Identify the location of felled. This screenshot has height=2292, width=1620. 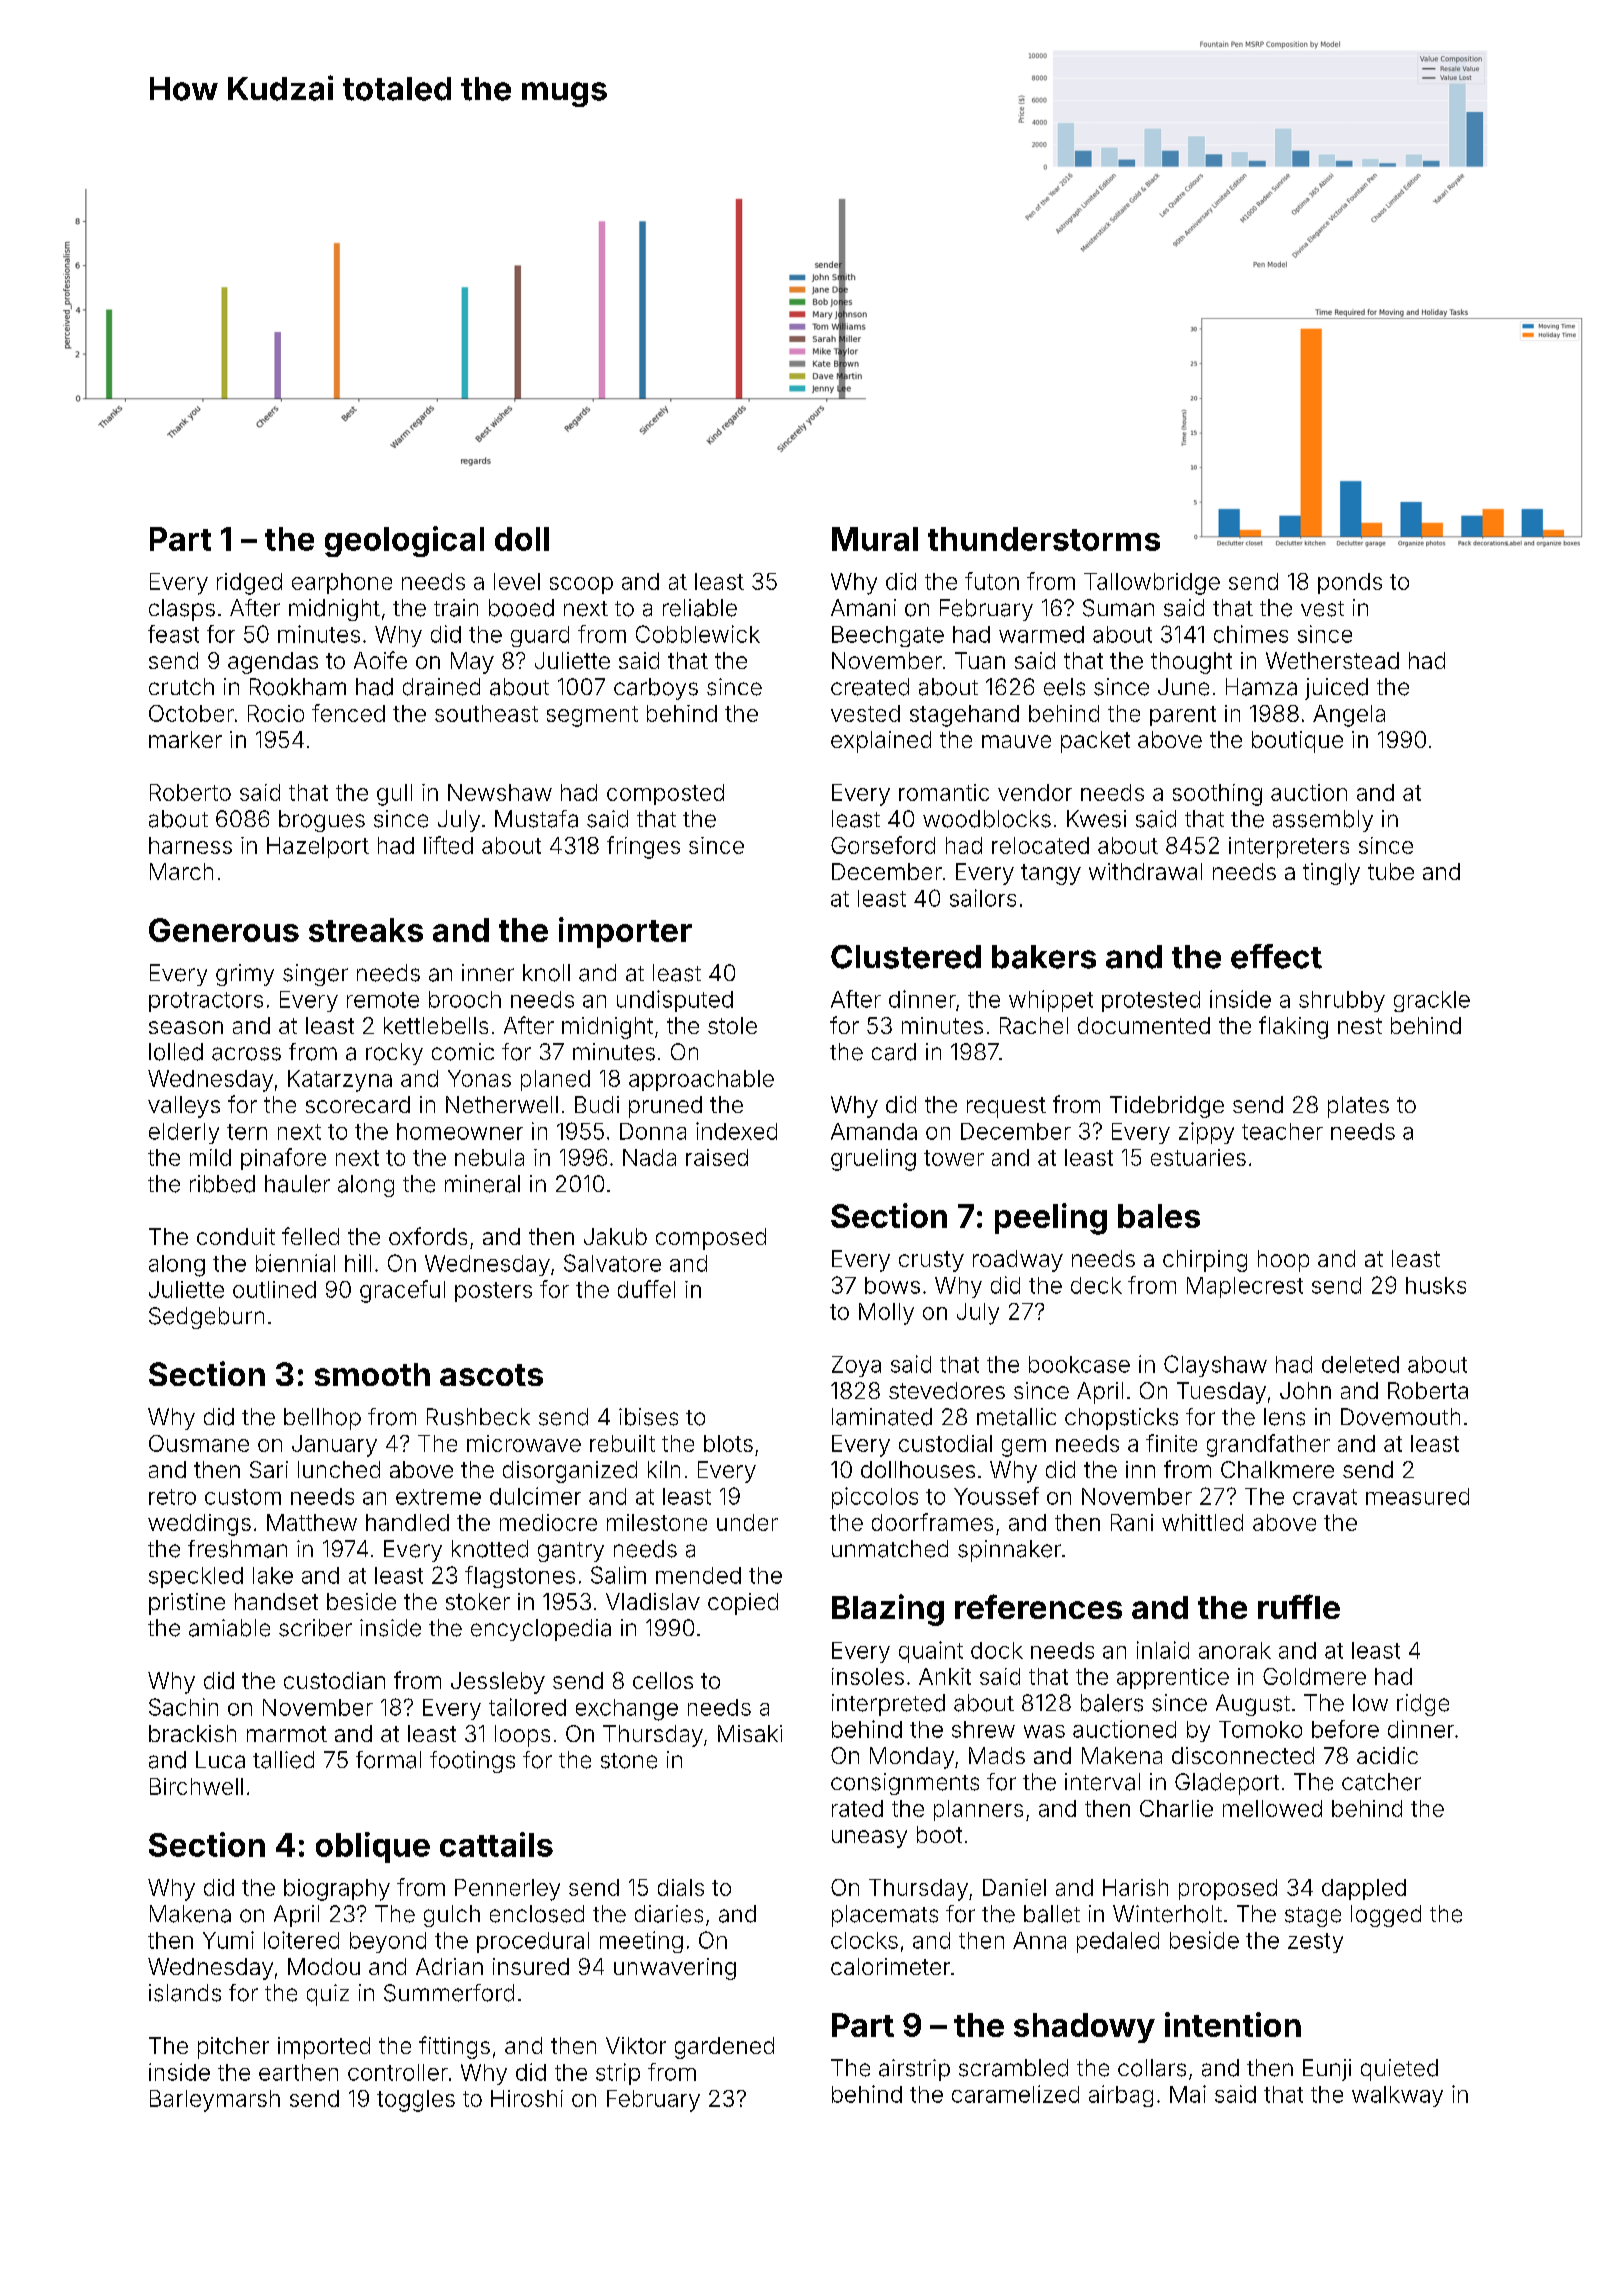
(310, 1236).
